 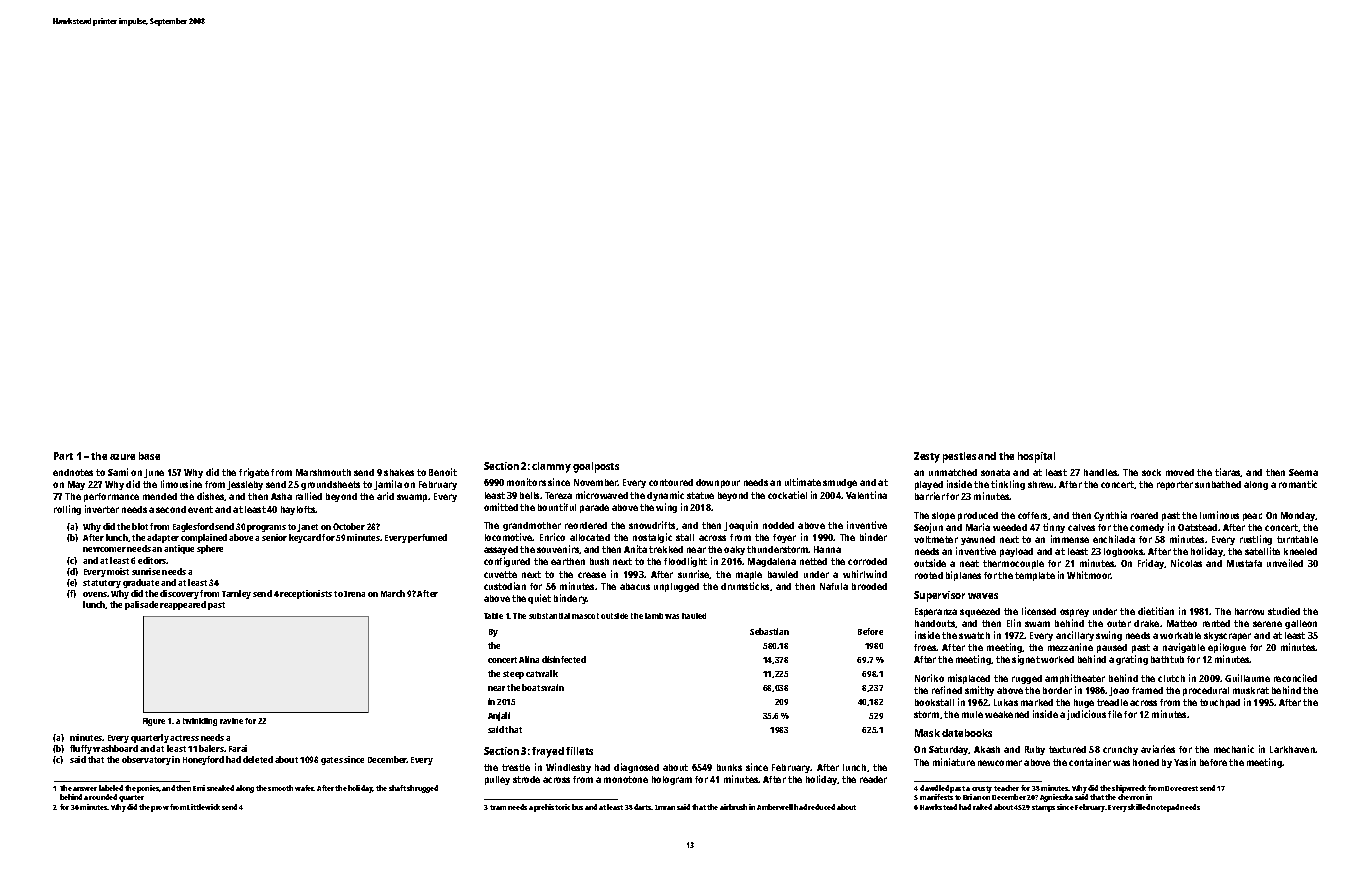 What do you see at coordinates (245, 485) in the screenshot?
I see `Jessleby` at bounding box center [245, 485].
